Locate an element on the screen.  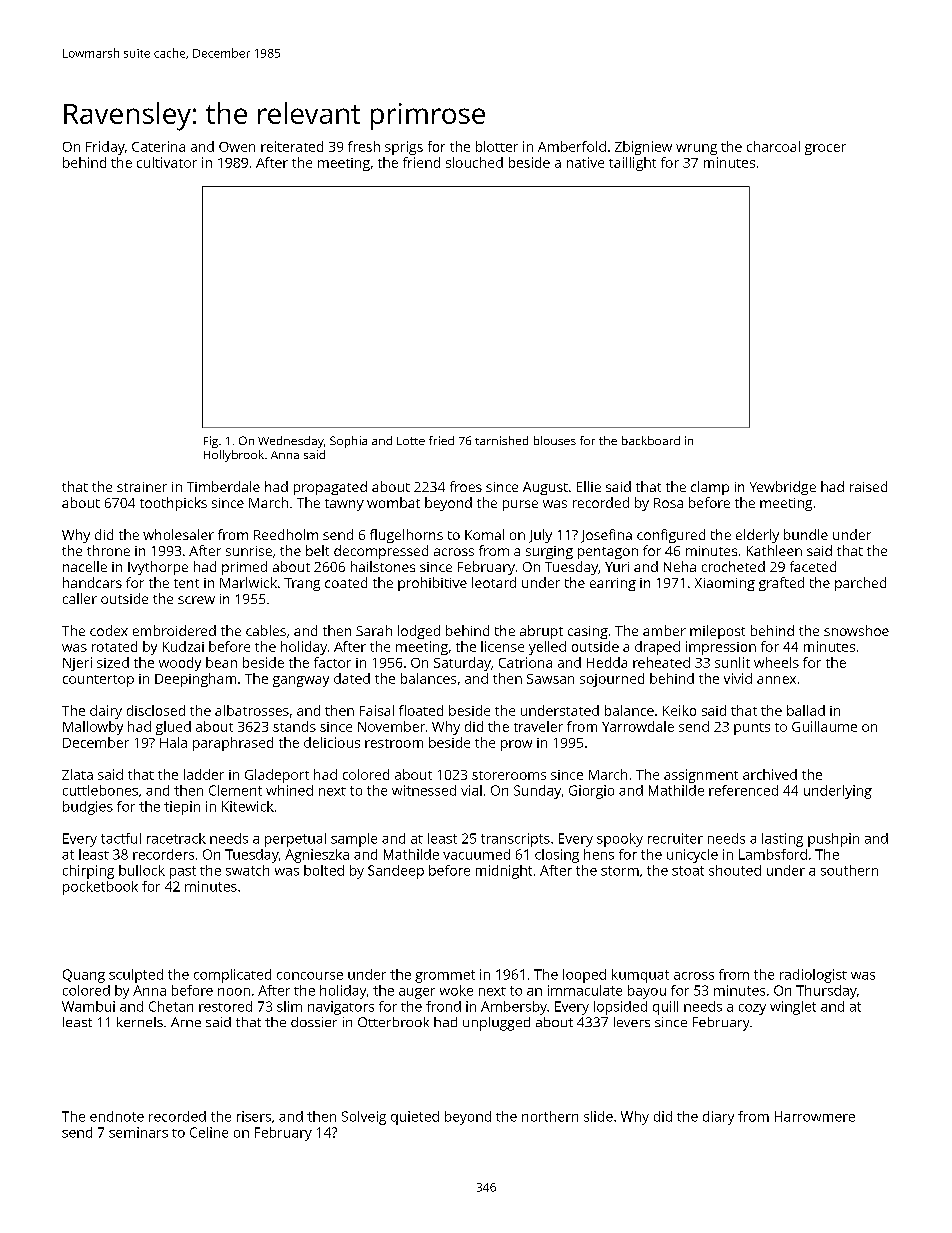
August is located at coordinates (545, 488).
